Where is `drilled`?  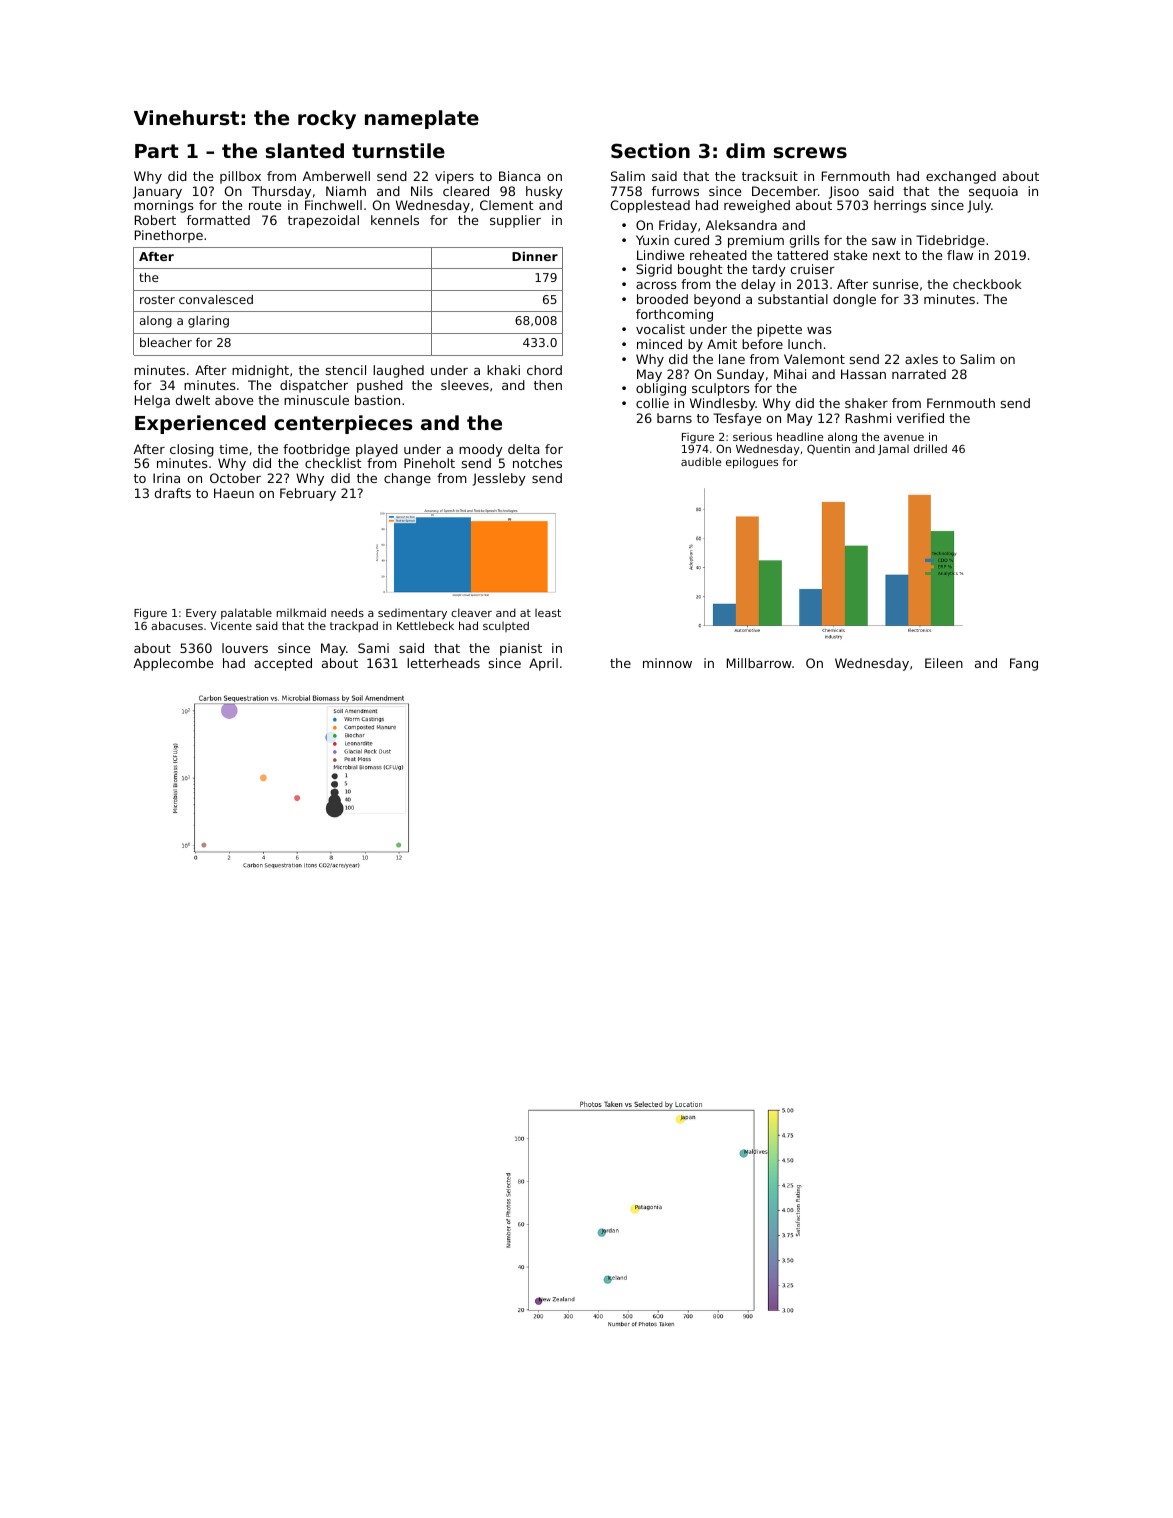 drilled is located at coordinates (930, 448).
